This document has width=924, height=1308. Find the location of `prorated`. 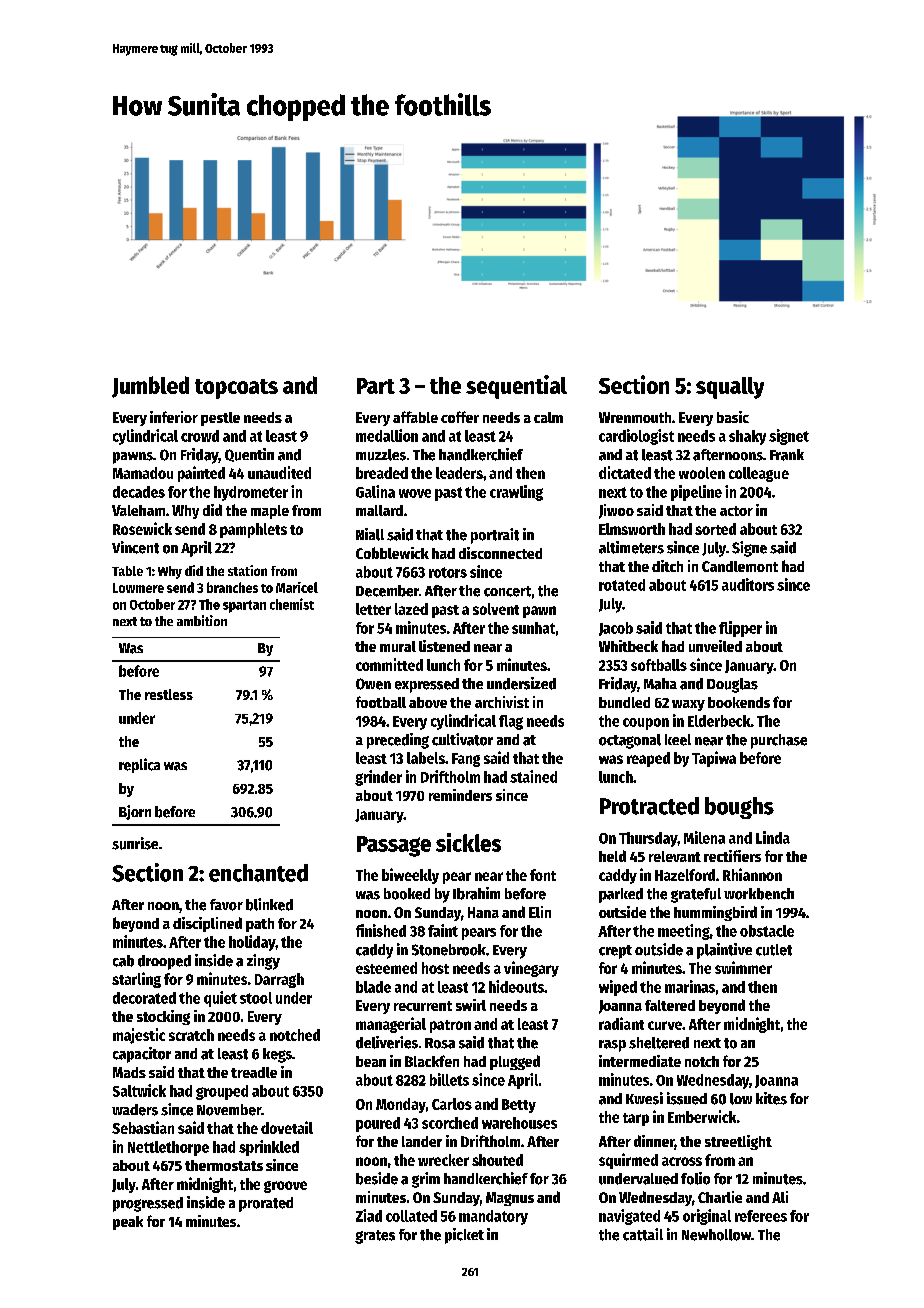

prorated is located at coordinates (266, 1204).
